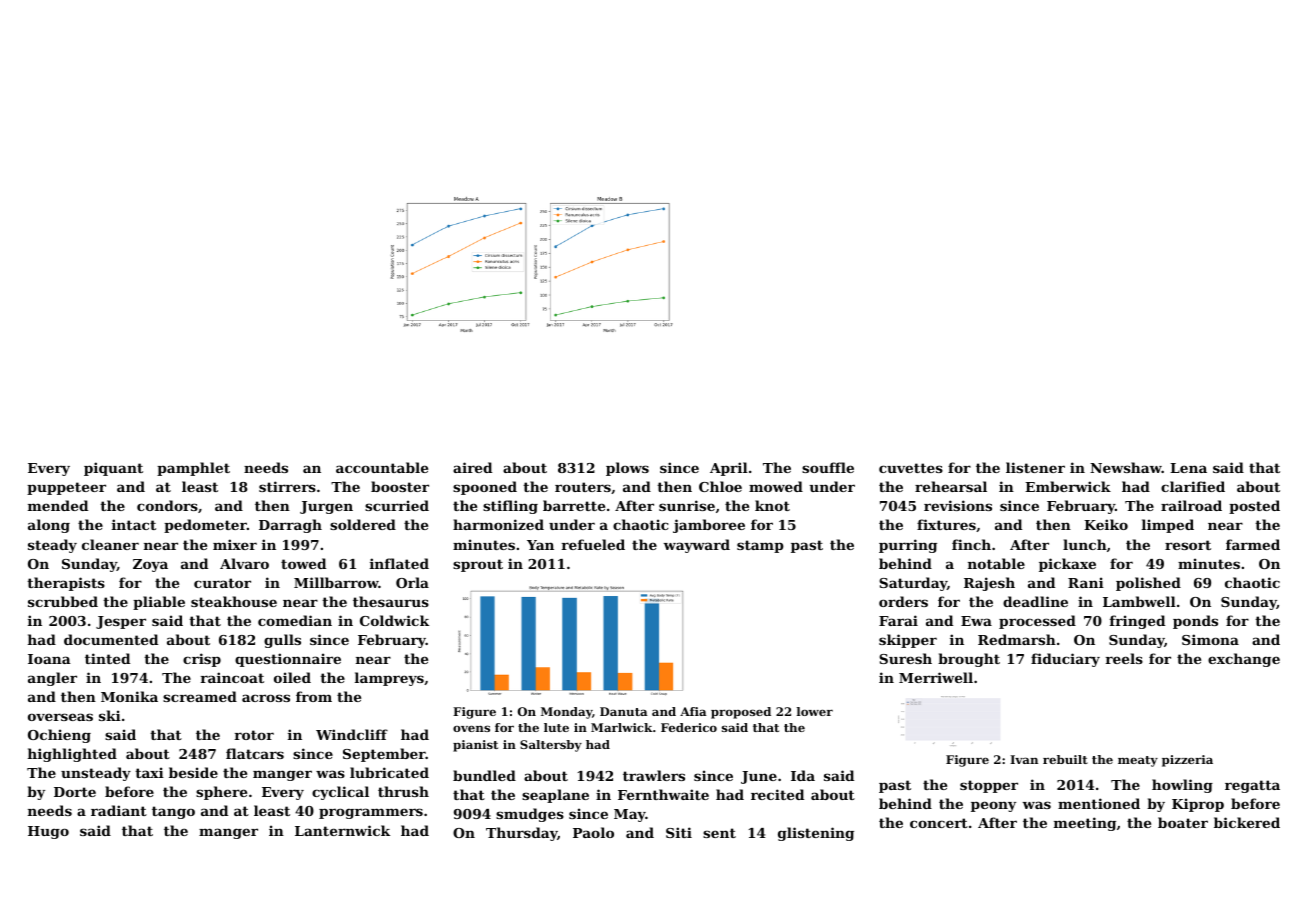 The width and height of the page is (1308, 924). I want to click on Merriwell, so click(936, 677).
